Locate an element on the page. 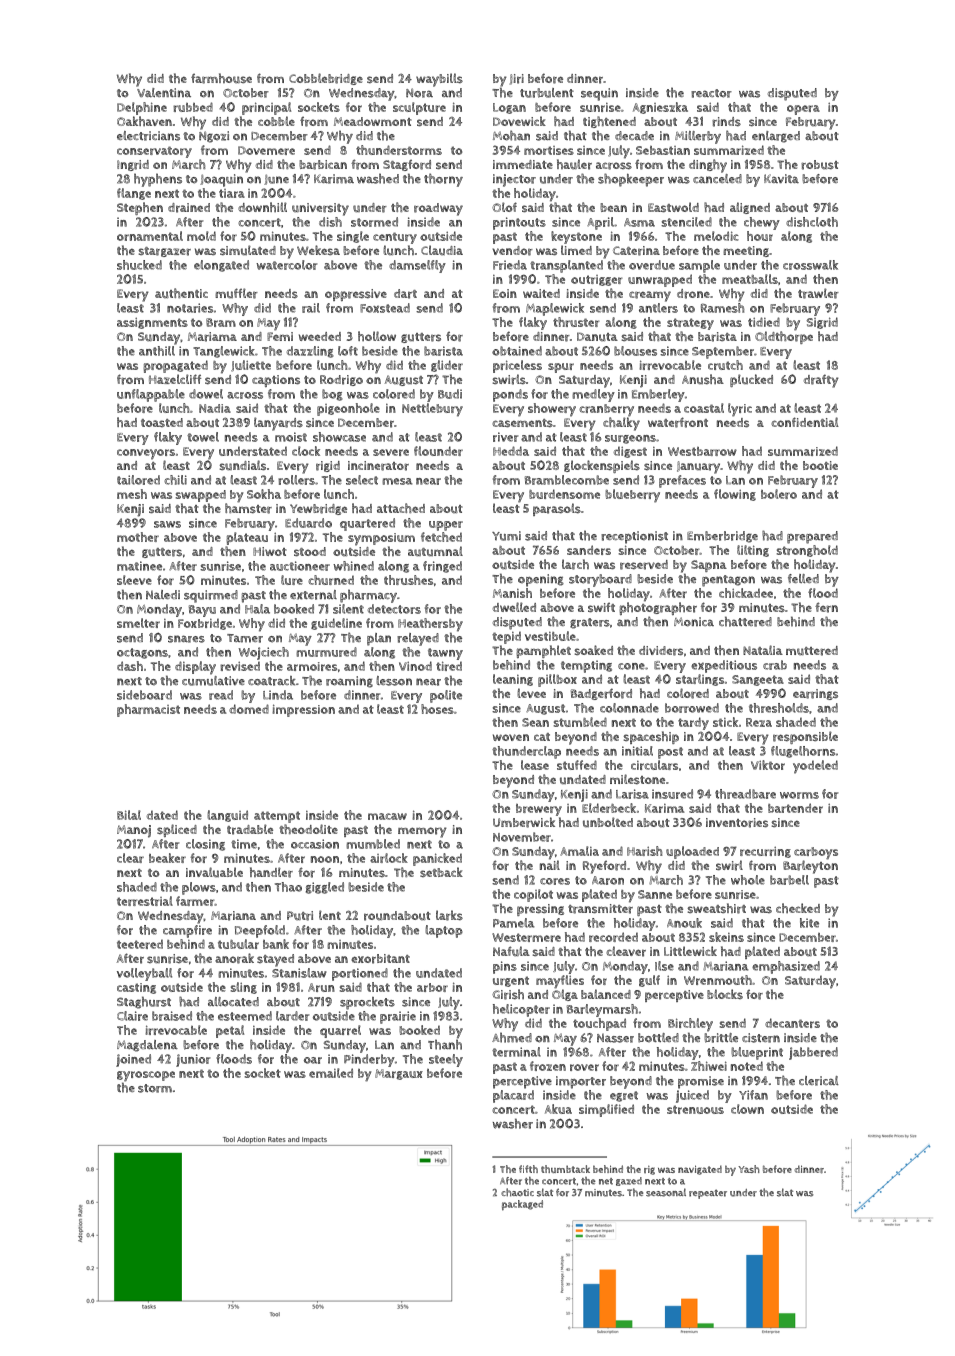 This page has height=1356, width=955. worms is located at coordinates (799, 795).
